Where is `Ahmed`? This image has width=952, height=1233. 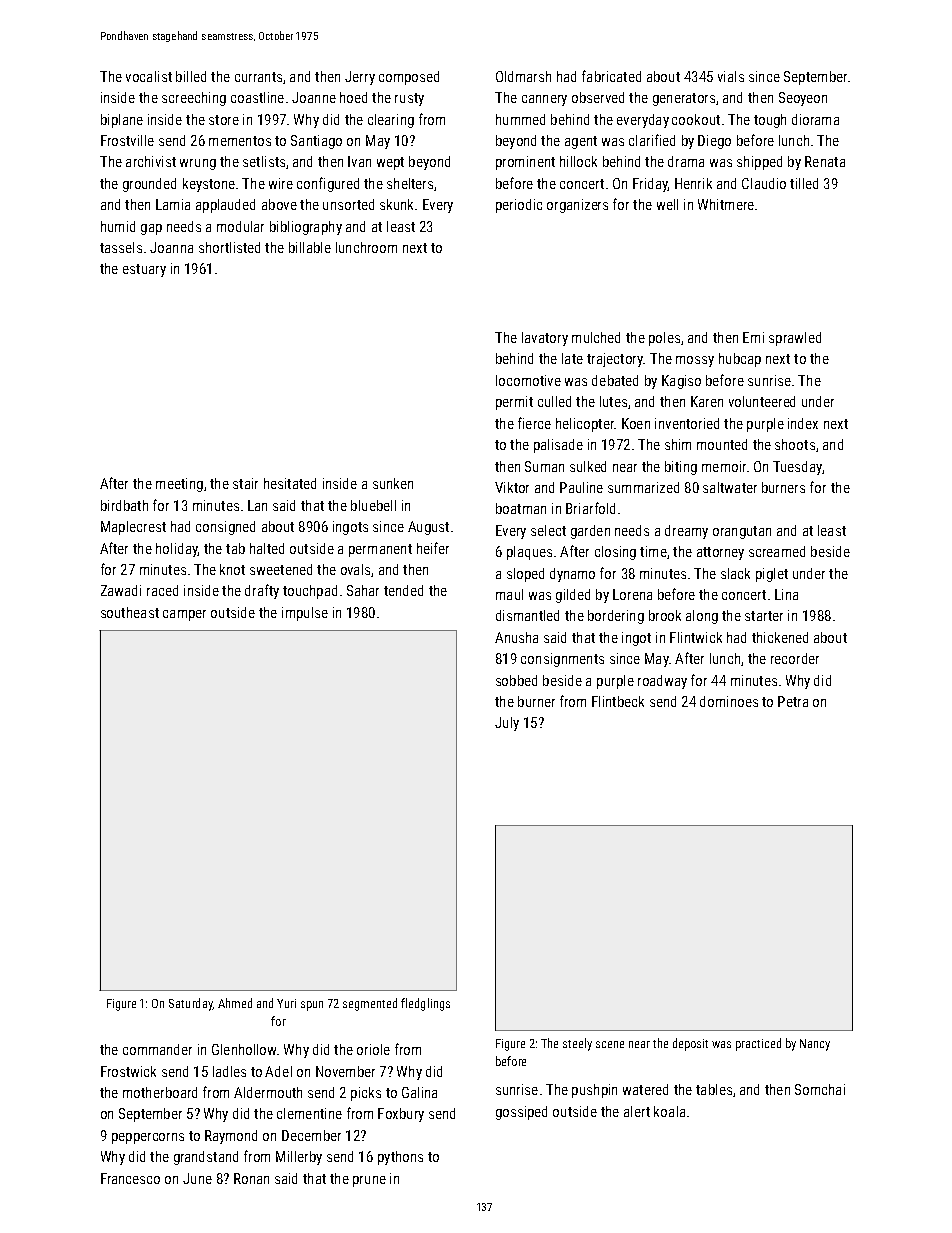 Ahmed is located at coordinates (235, 1003).
